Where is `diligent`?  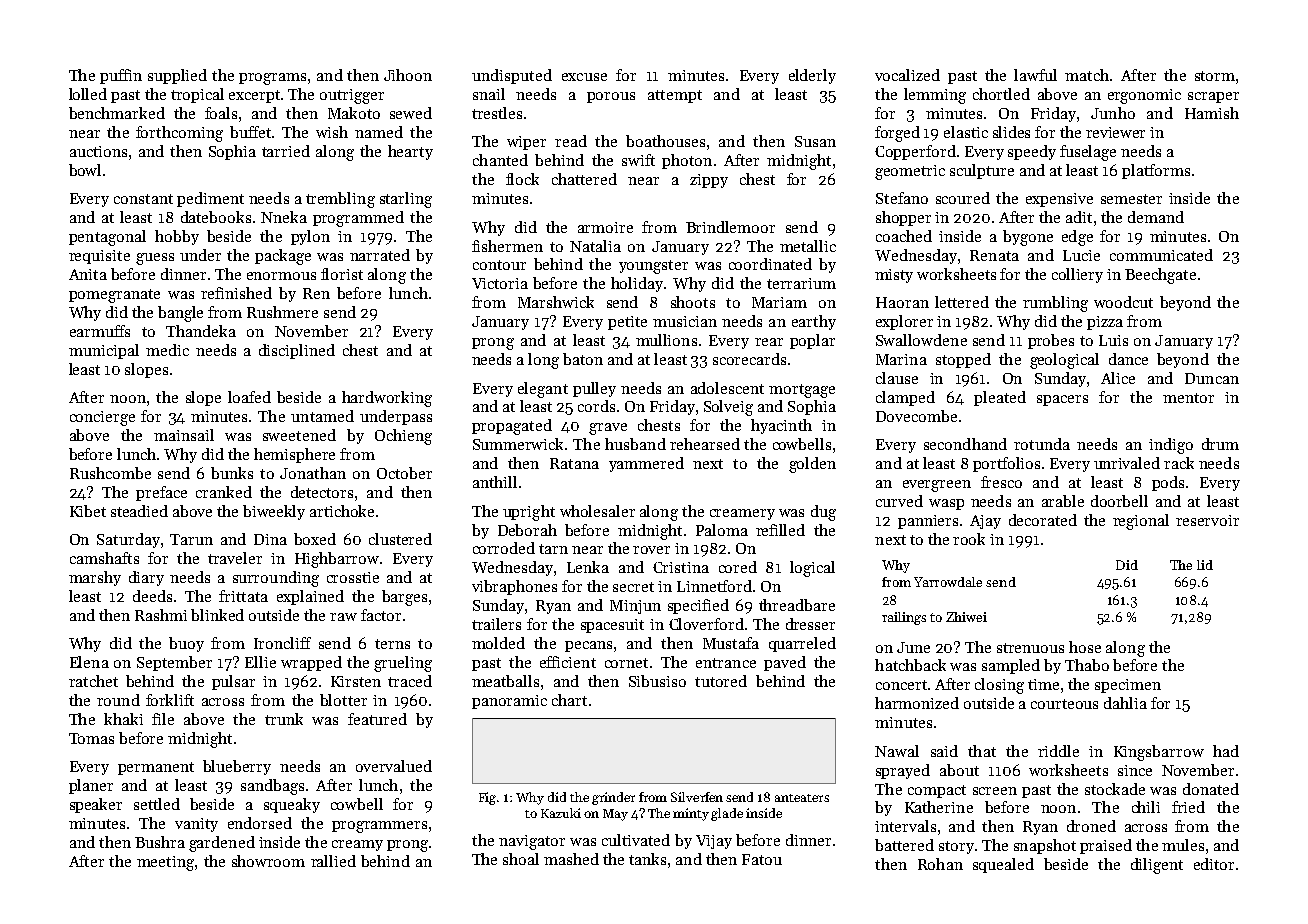 diligent is located at coordinates (1157, 866).
